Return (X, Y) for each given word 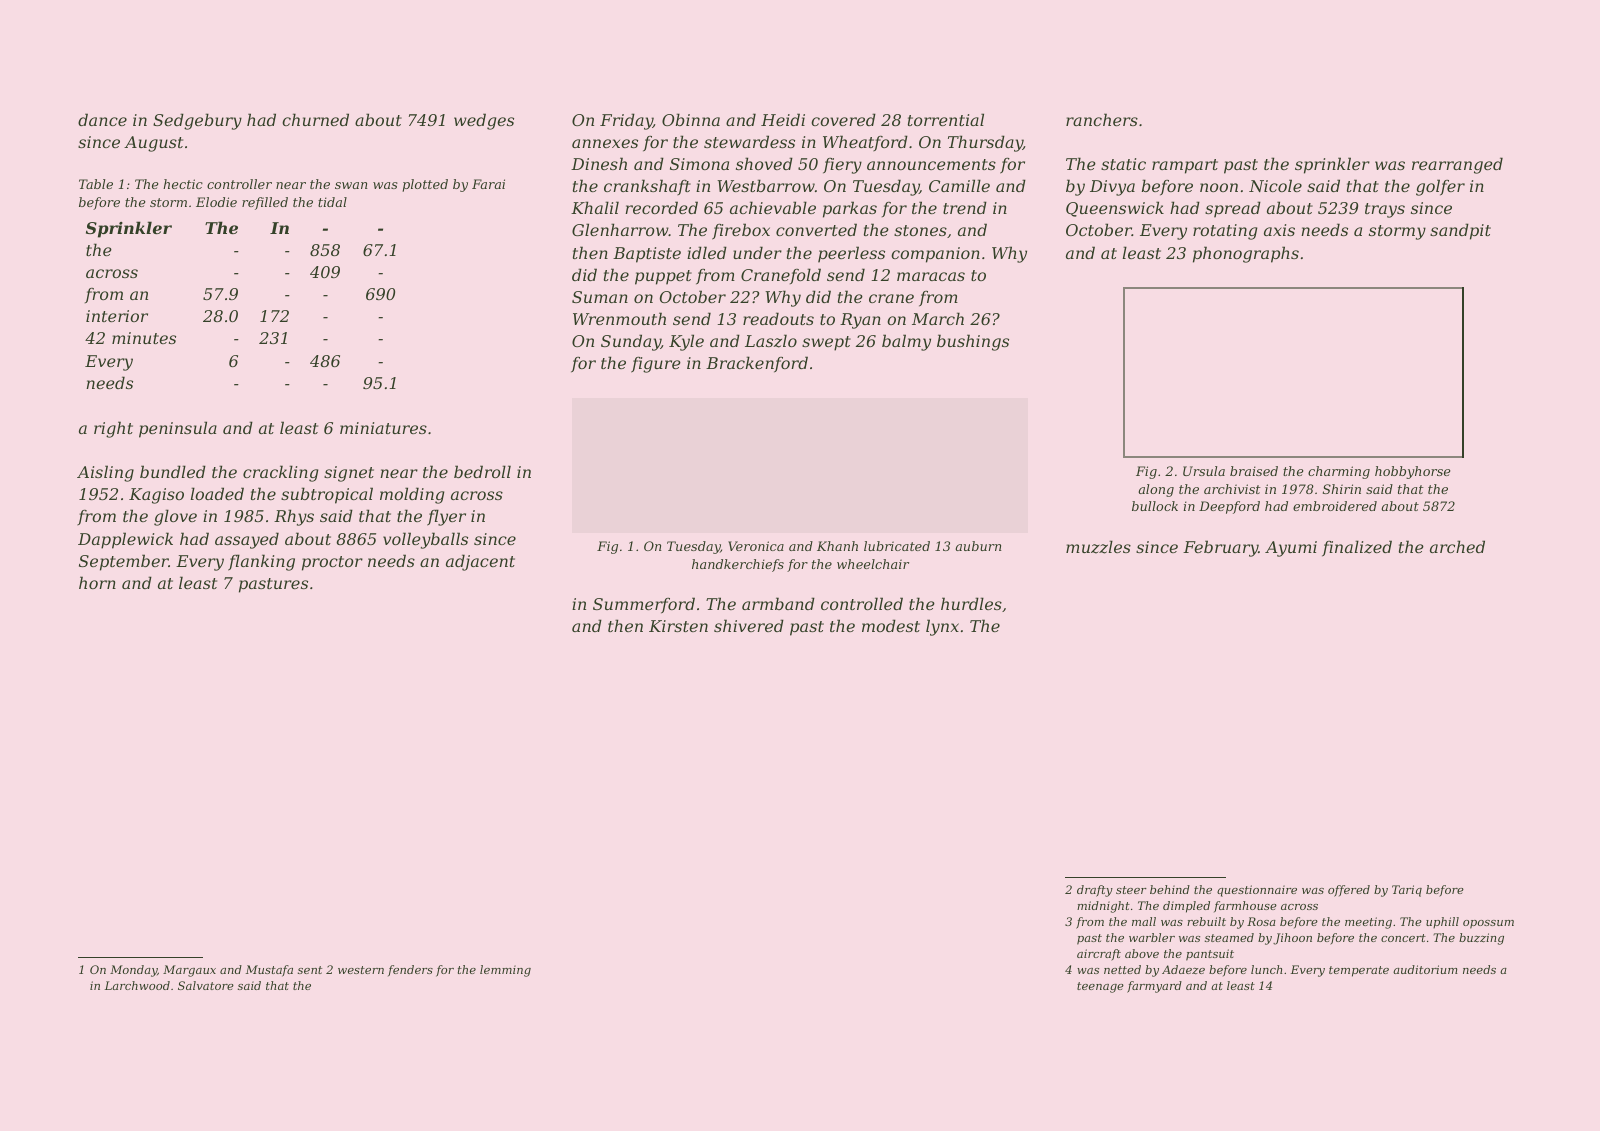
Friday (626, 121)
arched (1457, 546)
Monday (133, 971)
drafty (1095, 891)
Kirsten (678, 626)
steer (1131, 890)
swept (826, 343)
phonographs (1246, 254)
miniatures (383, 428)
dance (102, 119)
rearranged (1457, 165)
